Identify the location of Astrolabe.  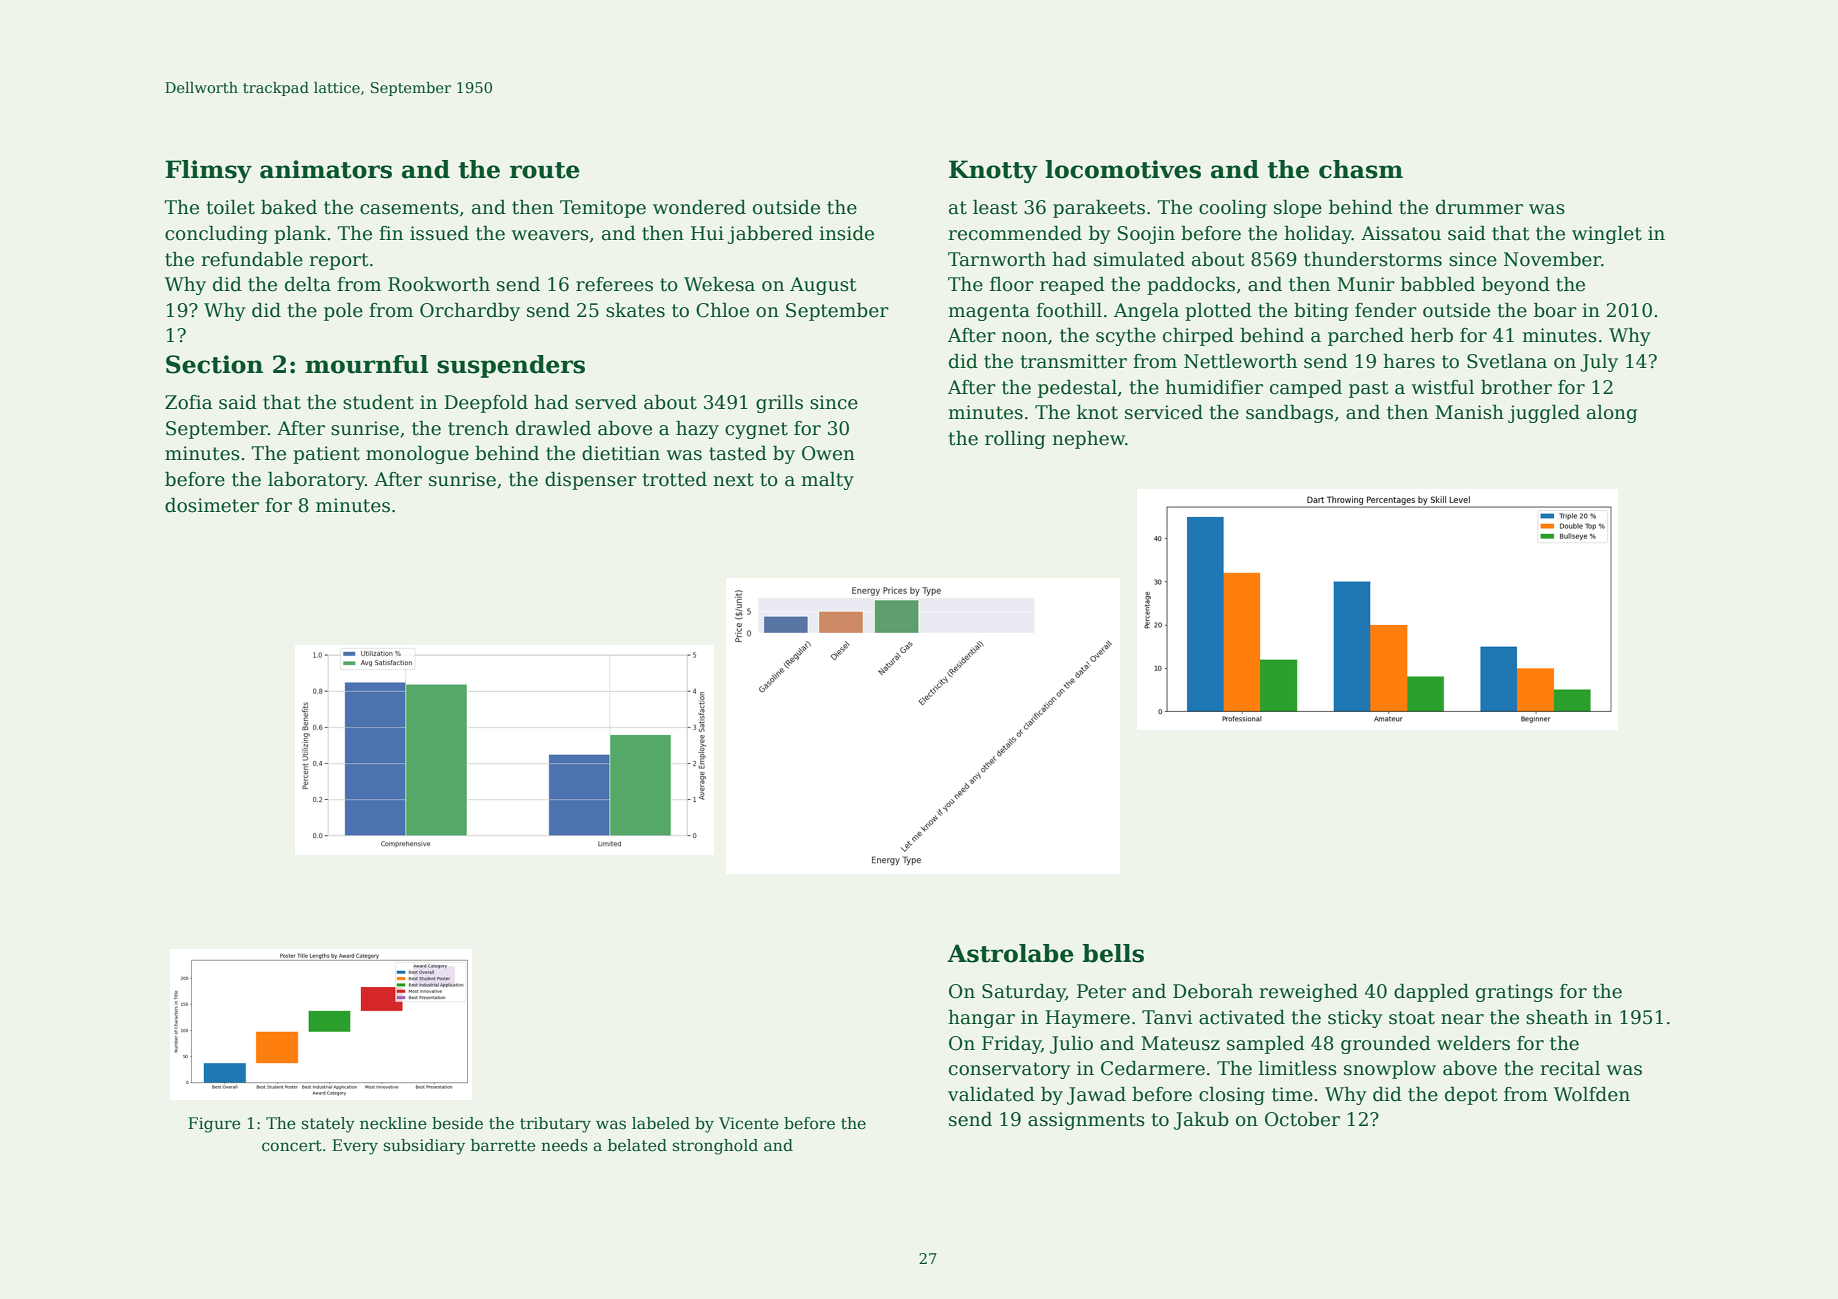
(1010, 953).
